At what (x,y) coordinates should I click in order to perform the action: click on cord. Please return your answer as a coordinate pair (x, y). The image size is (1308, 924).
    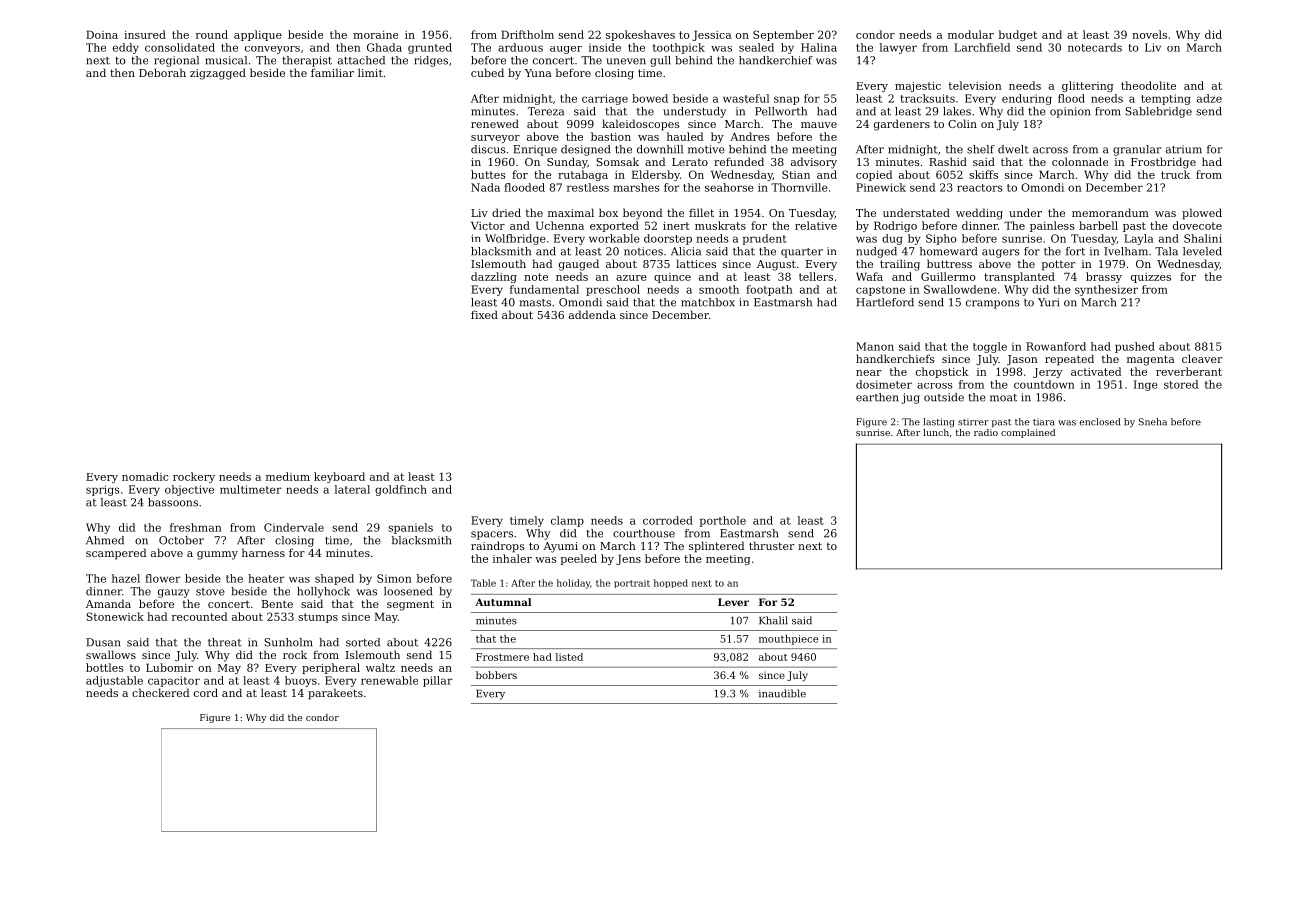
    Looking at the image, I should click on (206, 692).
